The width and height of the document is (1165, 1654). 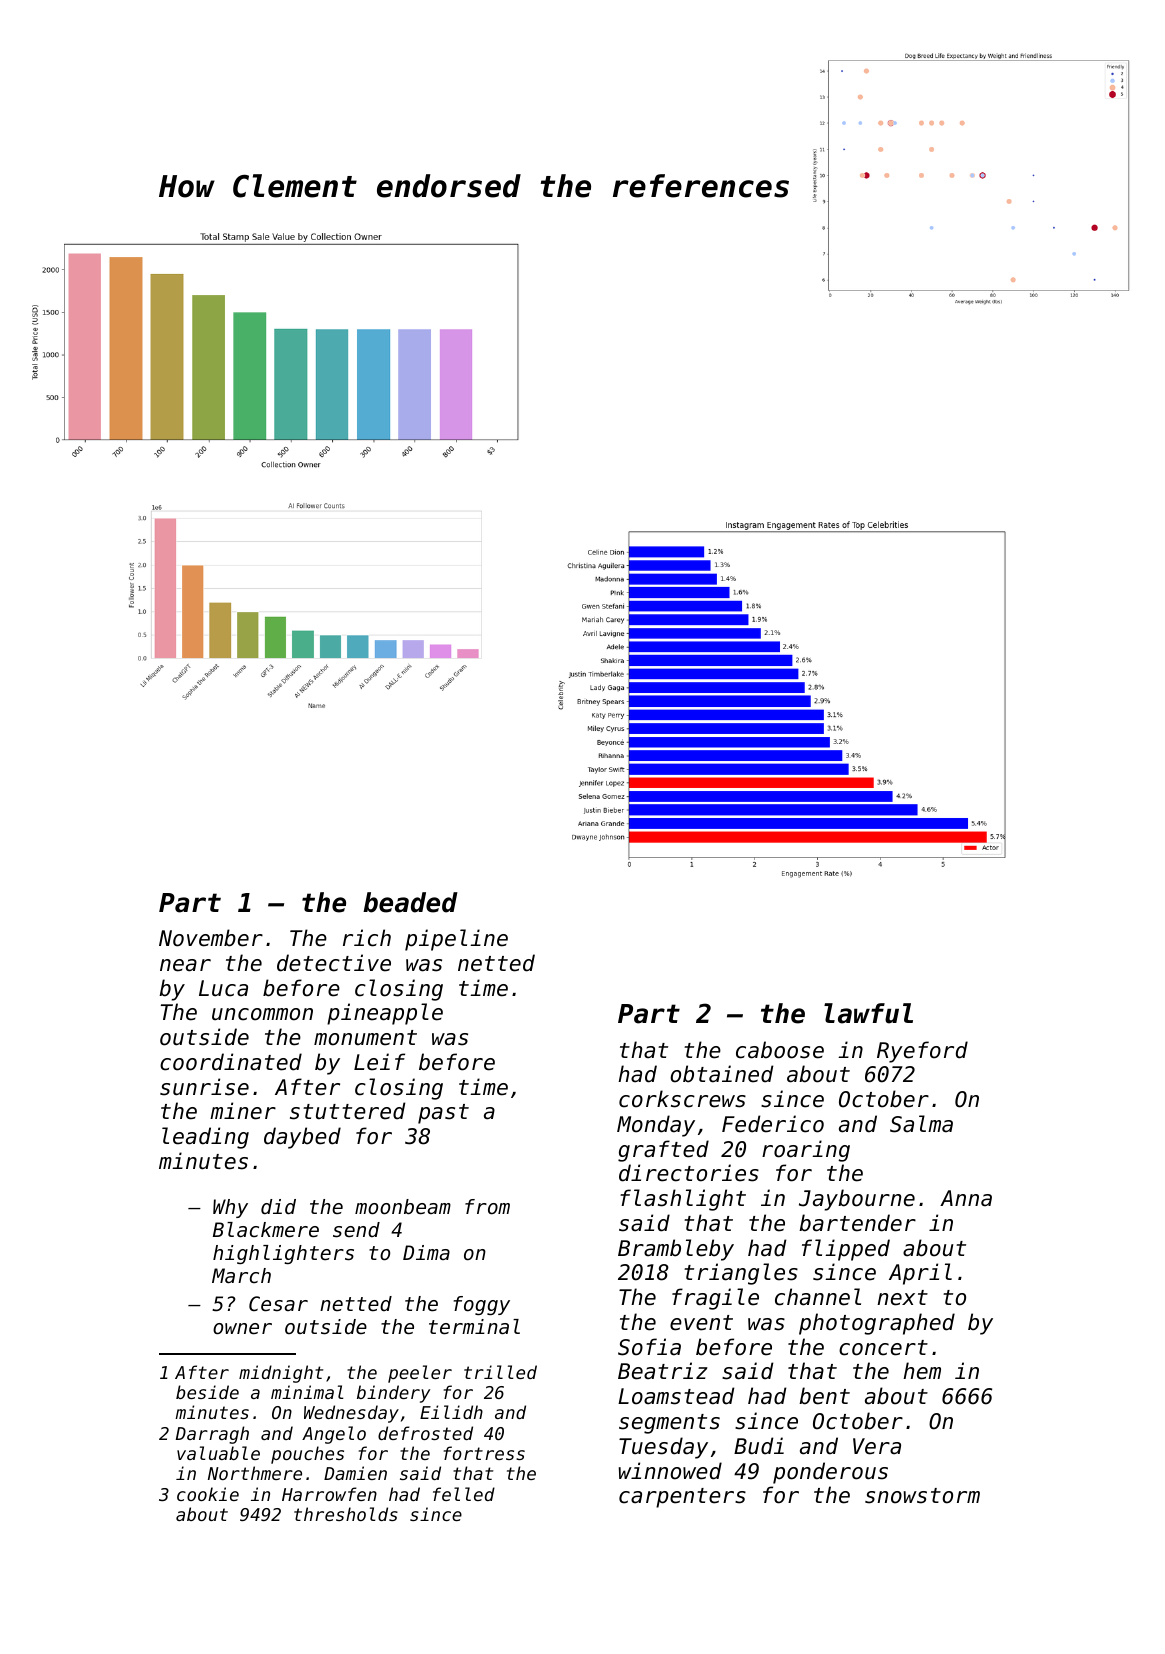 I want to click on pipeline, so click(x=456, y=940).
